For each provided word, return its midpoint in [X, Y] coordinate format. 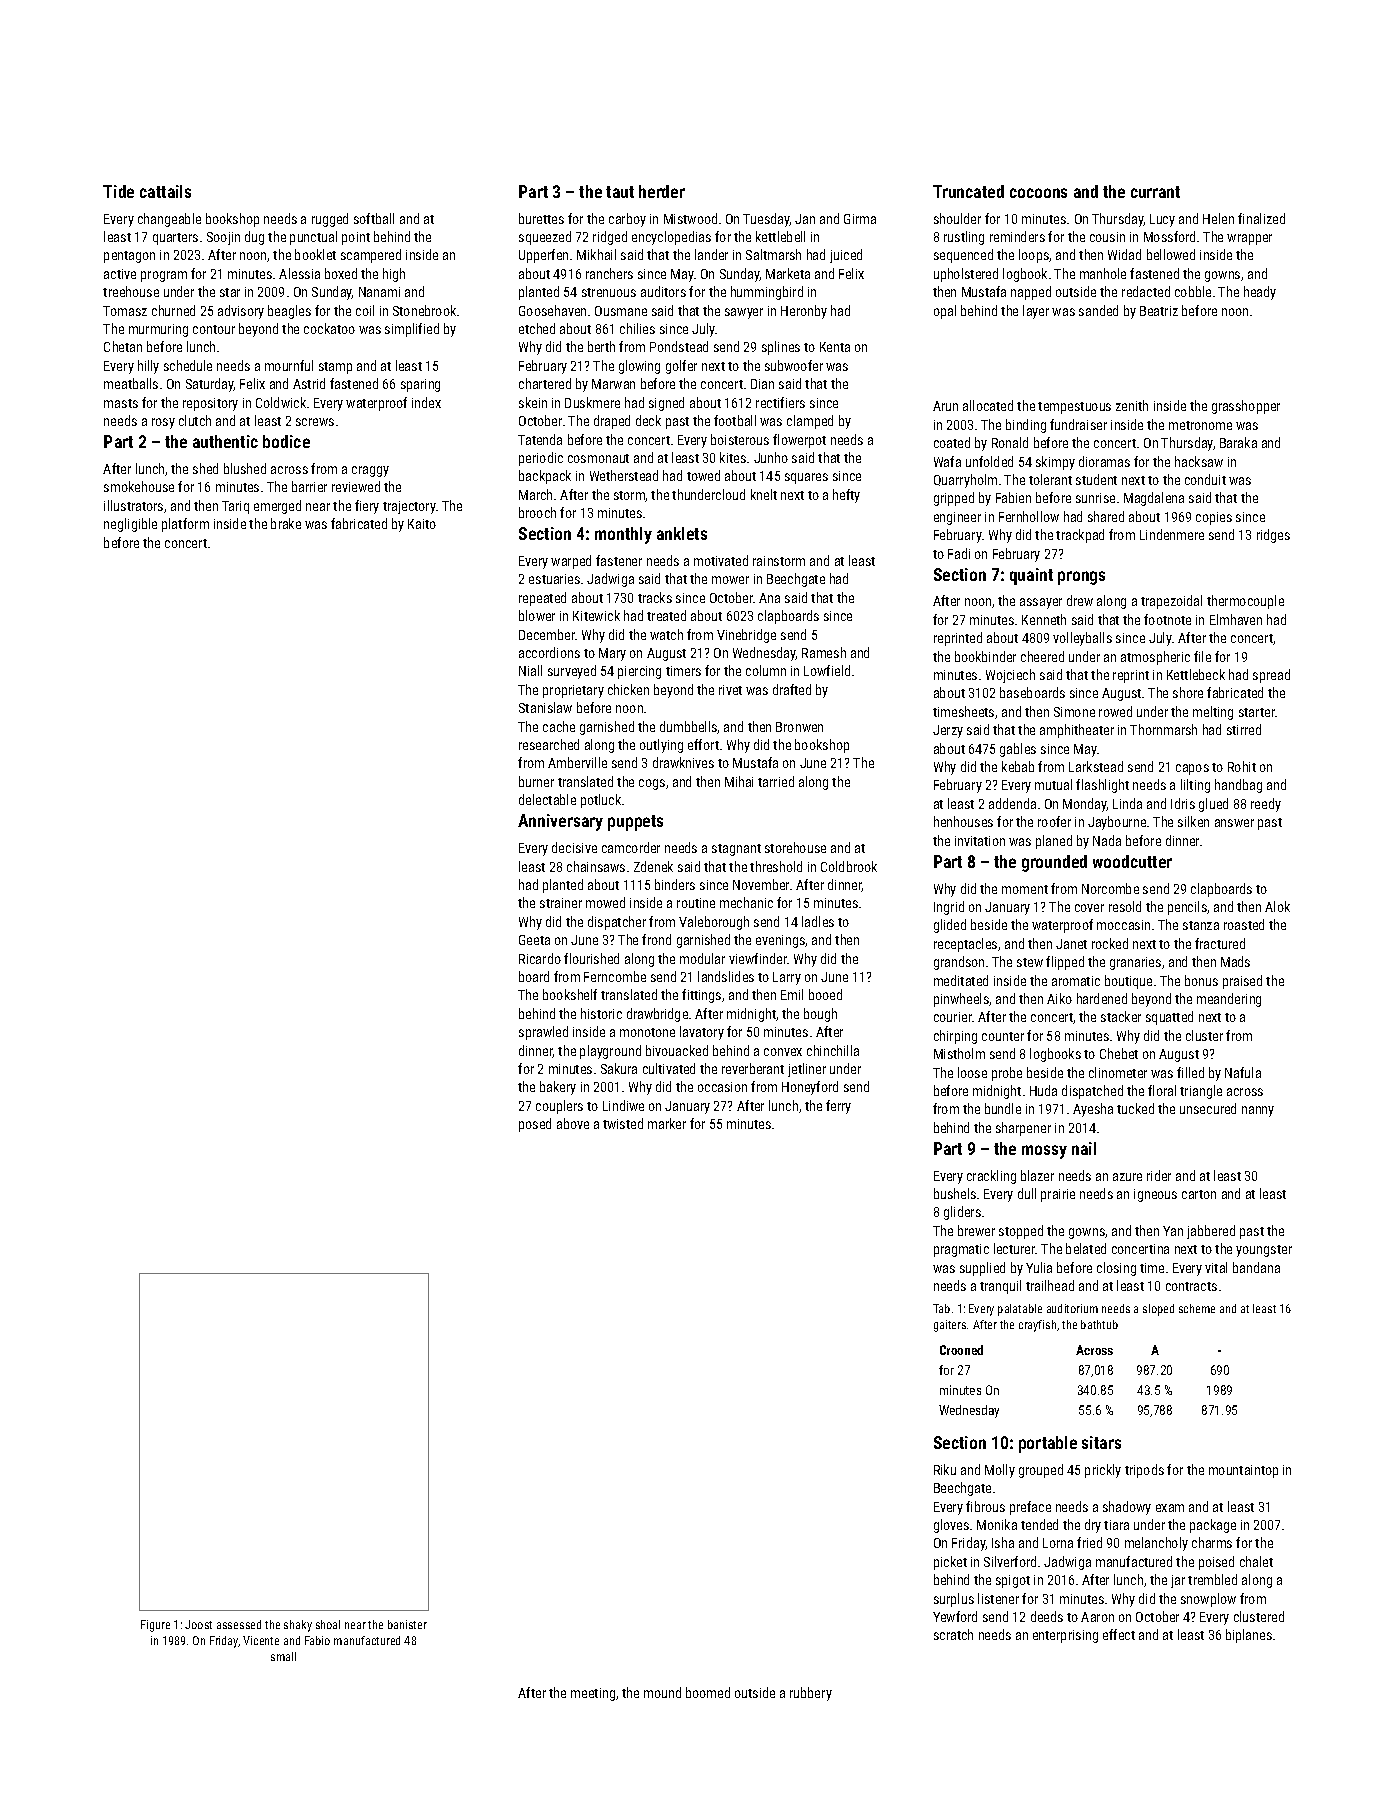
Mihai [739, 781]
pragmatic [961, 1250]
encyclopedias [671, 238]
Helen [1218, 218]
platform [185, 525]
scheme [1197, 1308]
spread [1271, 676]
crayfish [1037, 1326]
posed [535, 1125]
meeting [593, 1694]
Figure [155, 1626]
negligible [130, 525]
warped [571, 562]
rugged [330, 220]
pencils [1187, 908]
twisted [623, 1123]
